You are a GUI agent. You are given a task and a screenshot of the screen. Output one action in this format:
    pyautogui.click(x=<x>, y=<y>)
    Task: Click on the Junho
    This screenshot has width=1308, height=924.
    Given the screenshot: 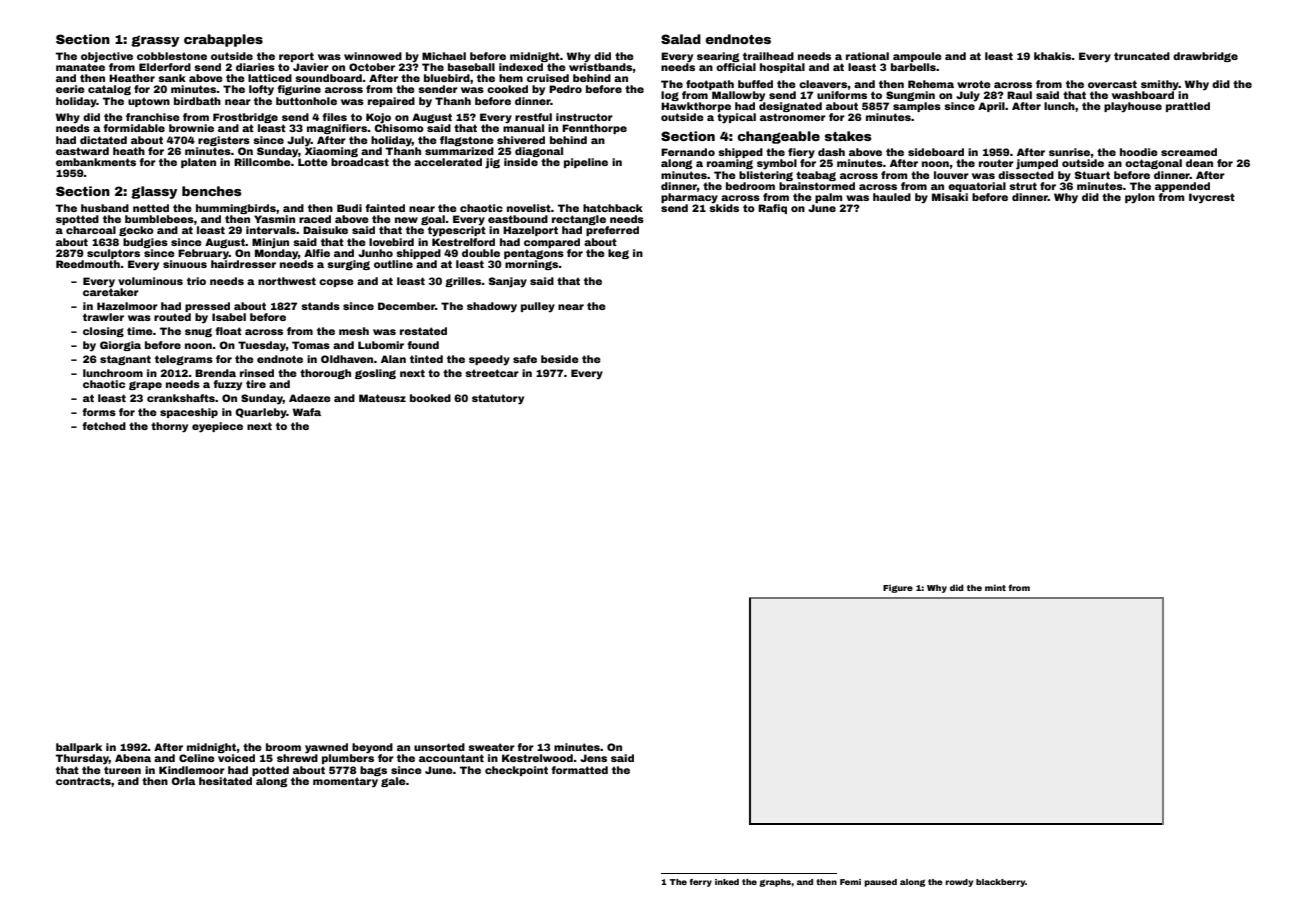 What is the action you would take?
    pyautogui.click(x=375, y=253)
